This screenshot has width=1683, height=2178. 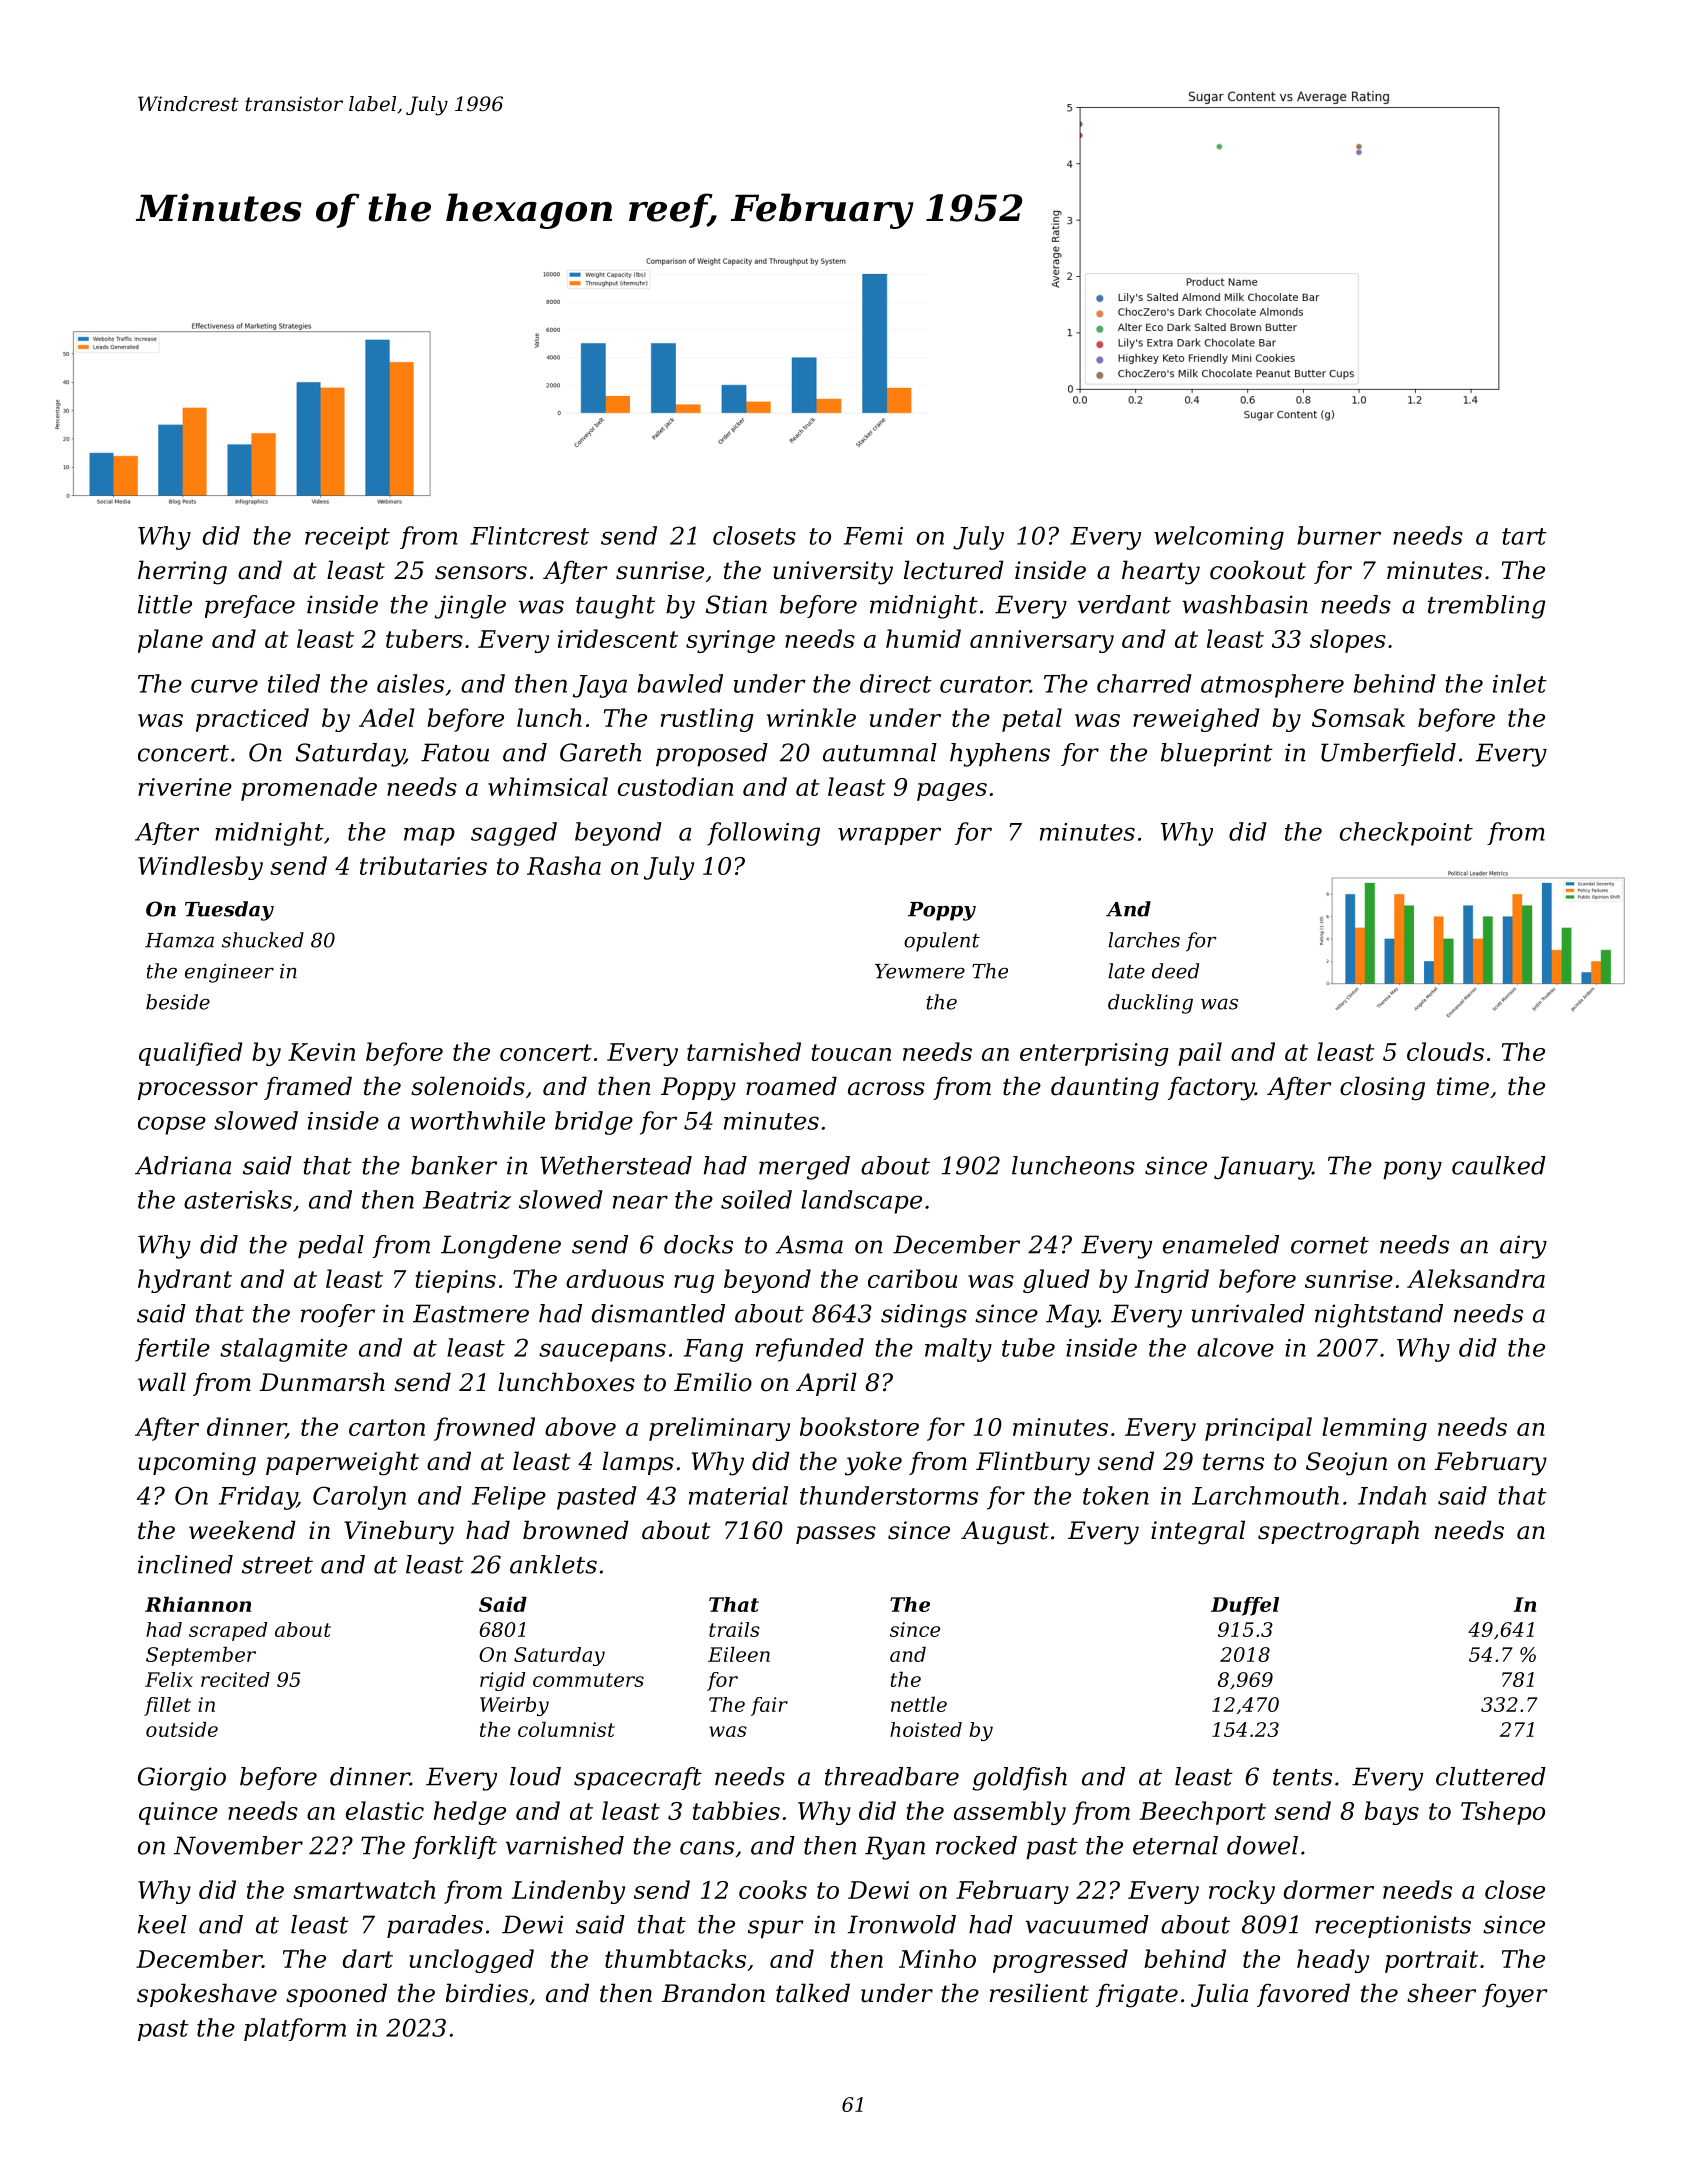 I want to click on Brandon, so click(x=713, y=1993).
